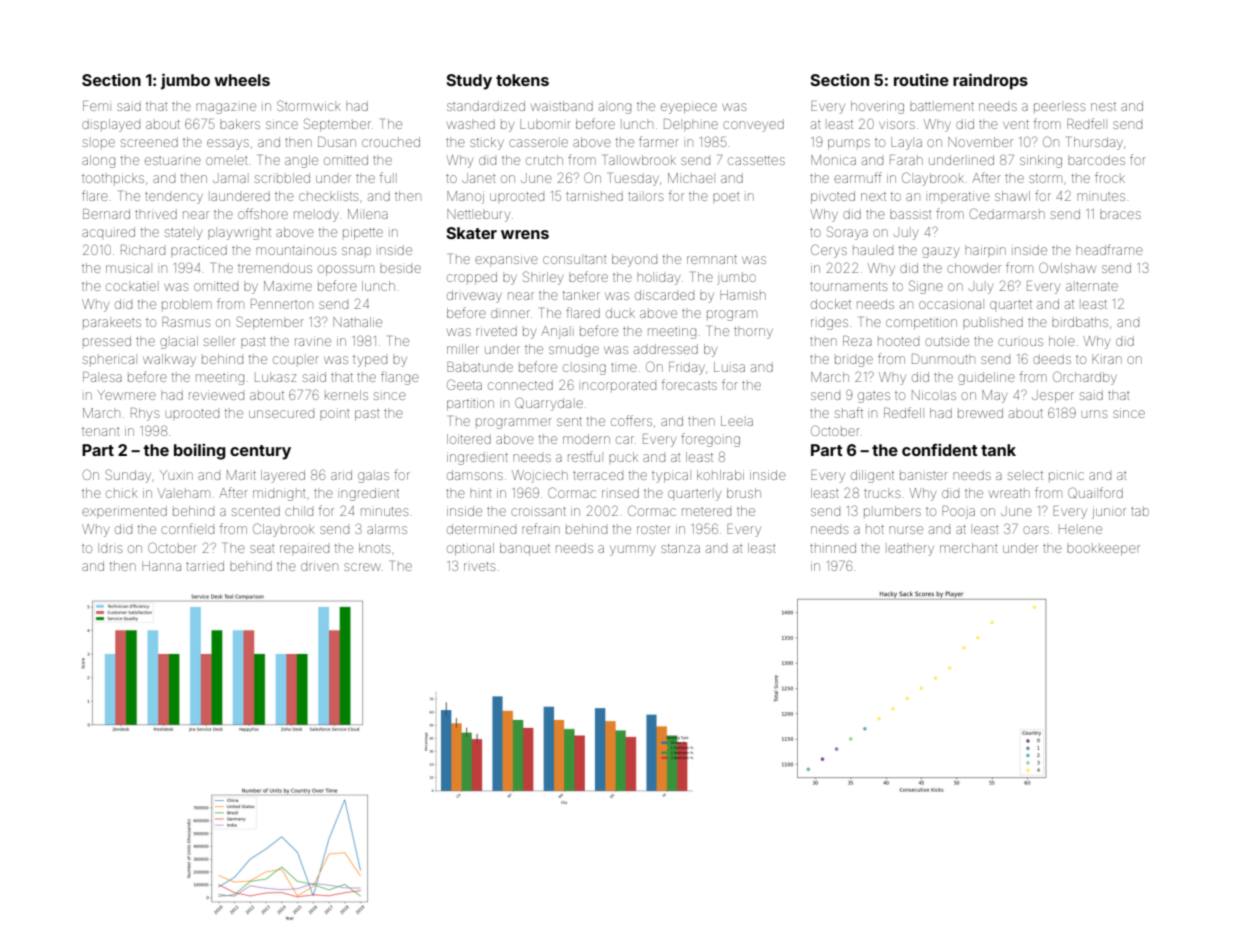  Describe the element at coordinates (549, 404) in the screenshot. I see `Quarrydale` at that location.
